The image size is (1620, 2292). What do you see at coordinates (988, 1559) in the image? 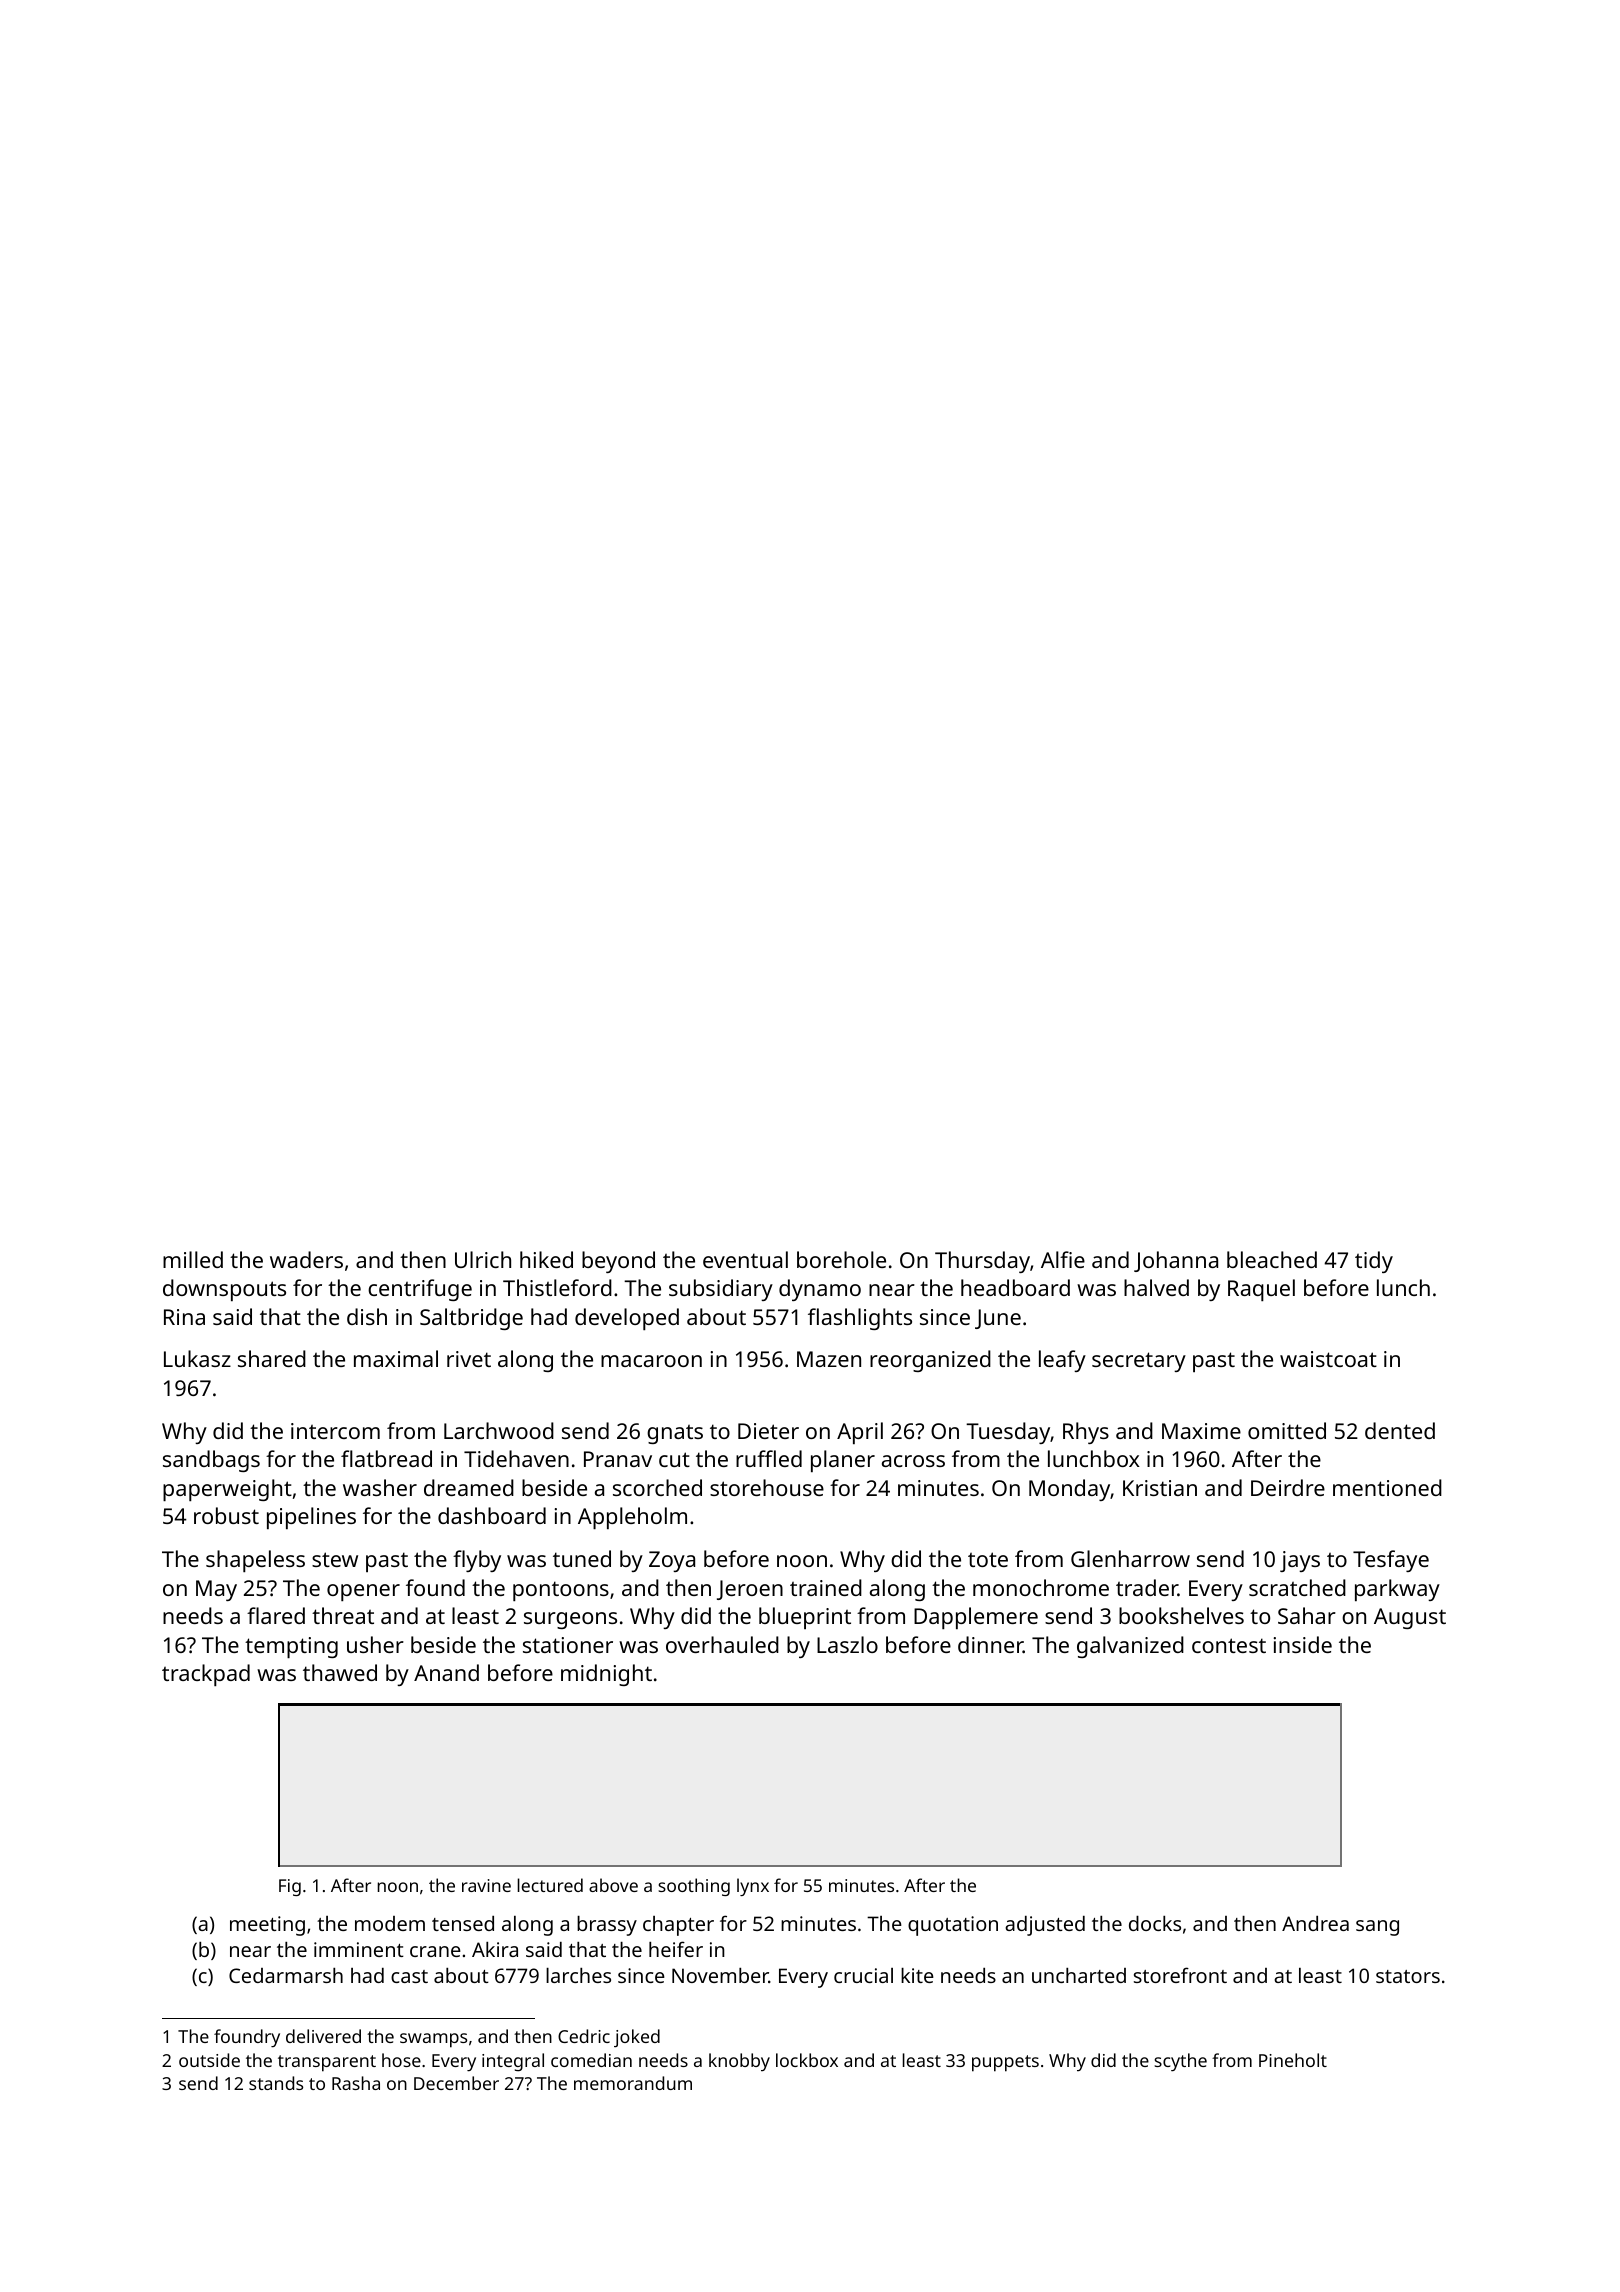
I see `tote` at bounding box center [988, 1559].
